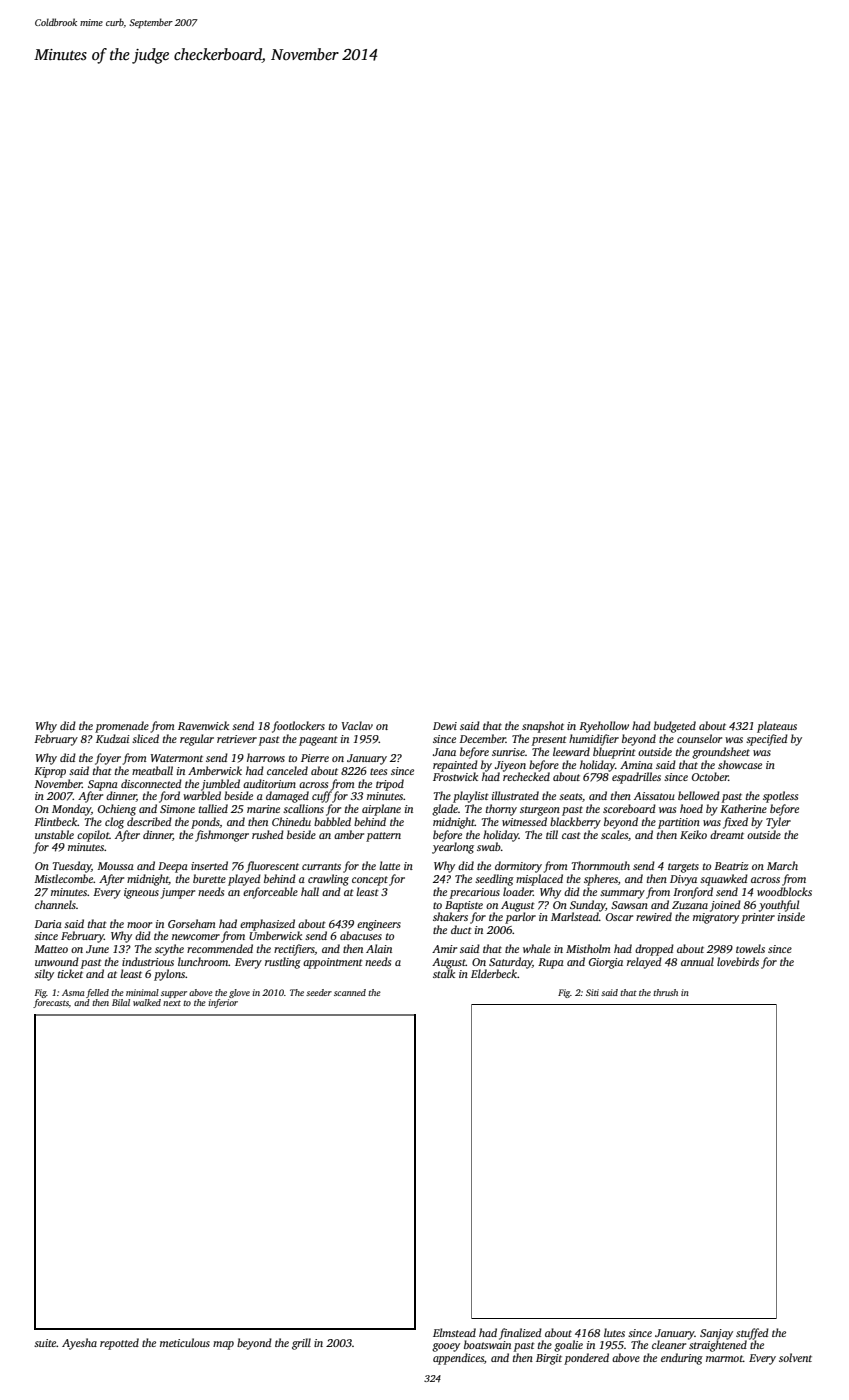  Describe the element at coordinates (682, 1359) in the document. I see `enduring` at that location.
